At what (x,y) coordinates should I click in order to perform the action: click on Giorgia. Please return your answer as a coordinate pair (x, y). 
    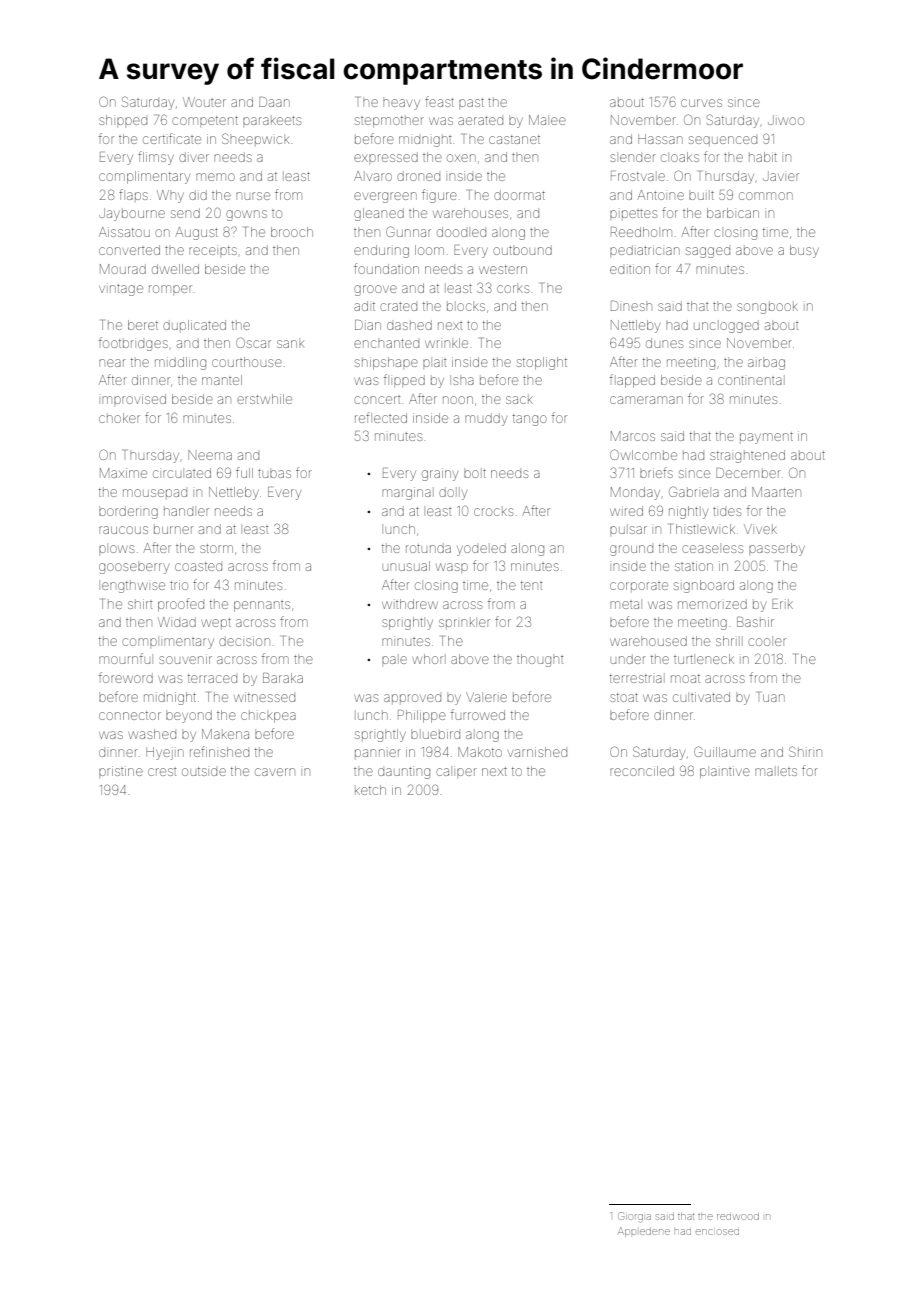
    Looking at the image, I should click on (634, 1217).
